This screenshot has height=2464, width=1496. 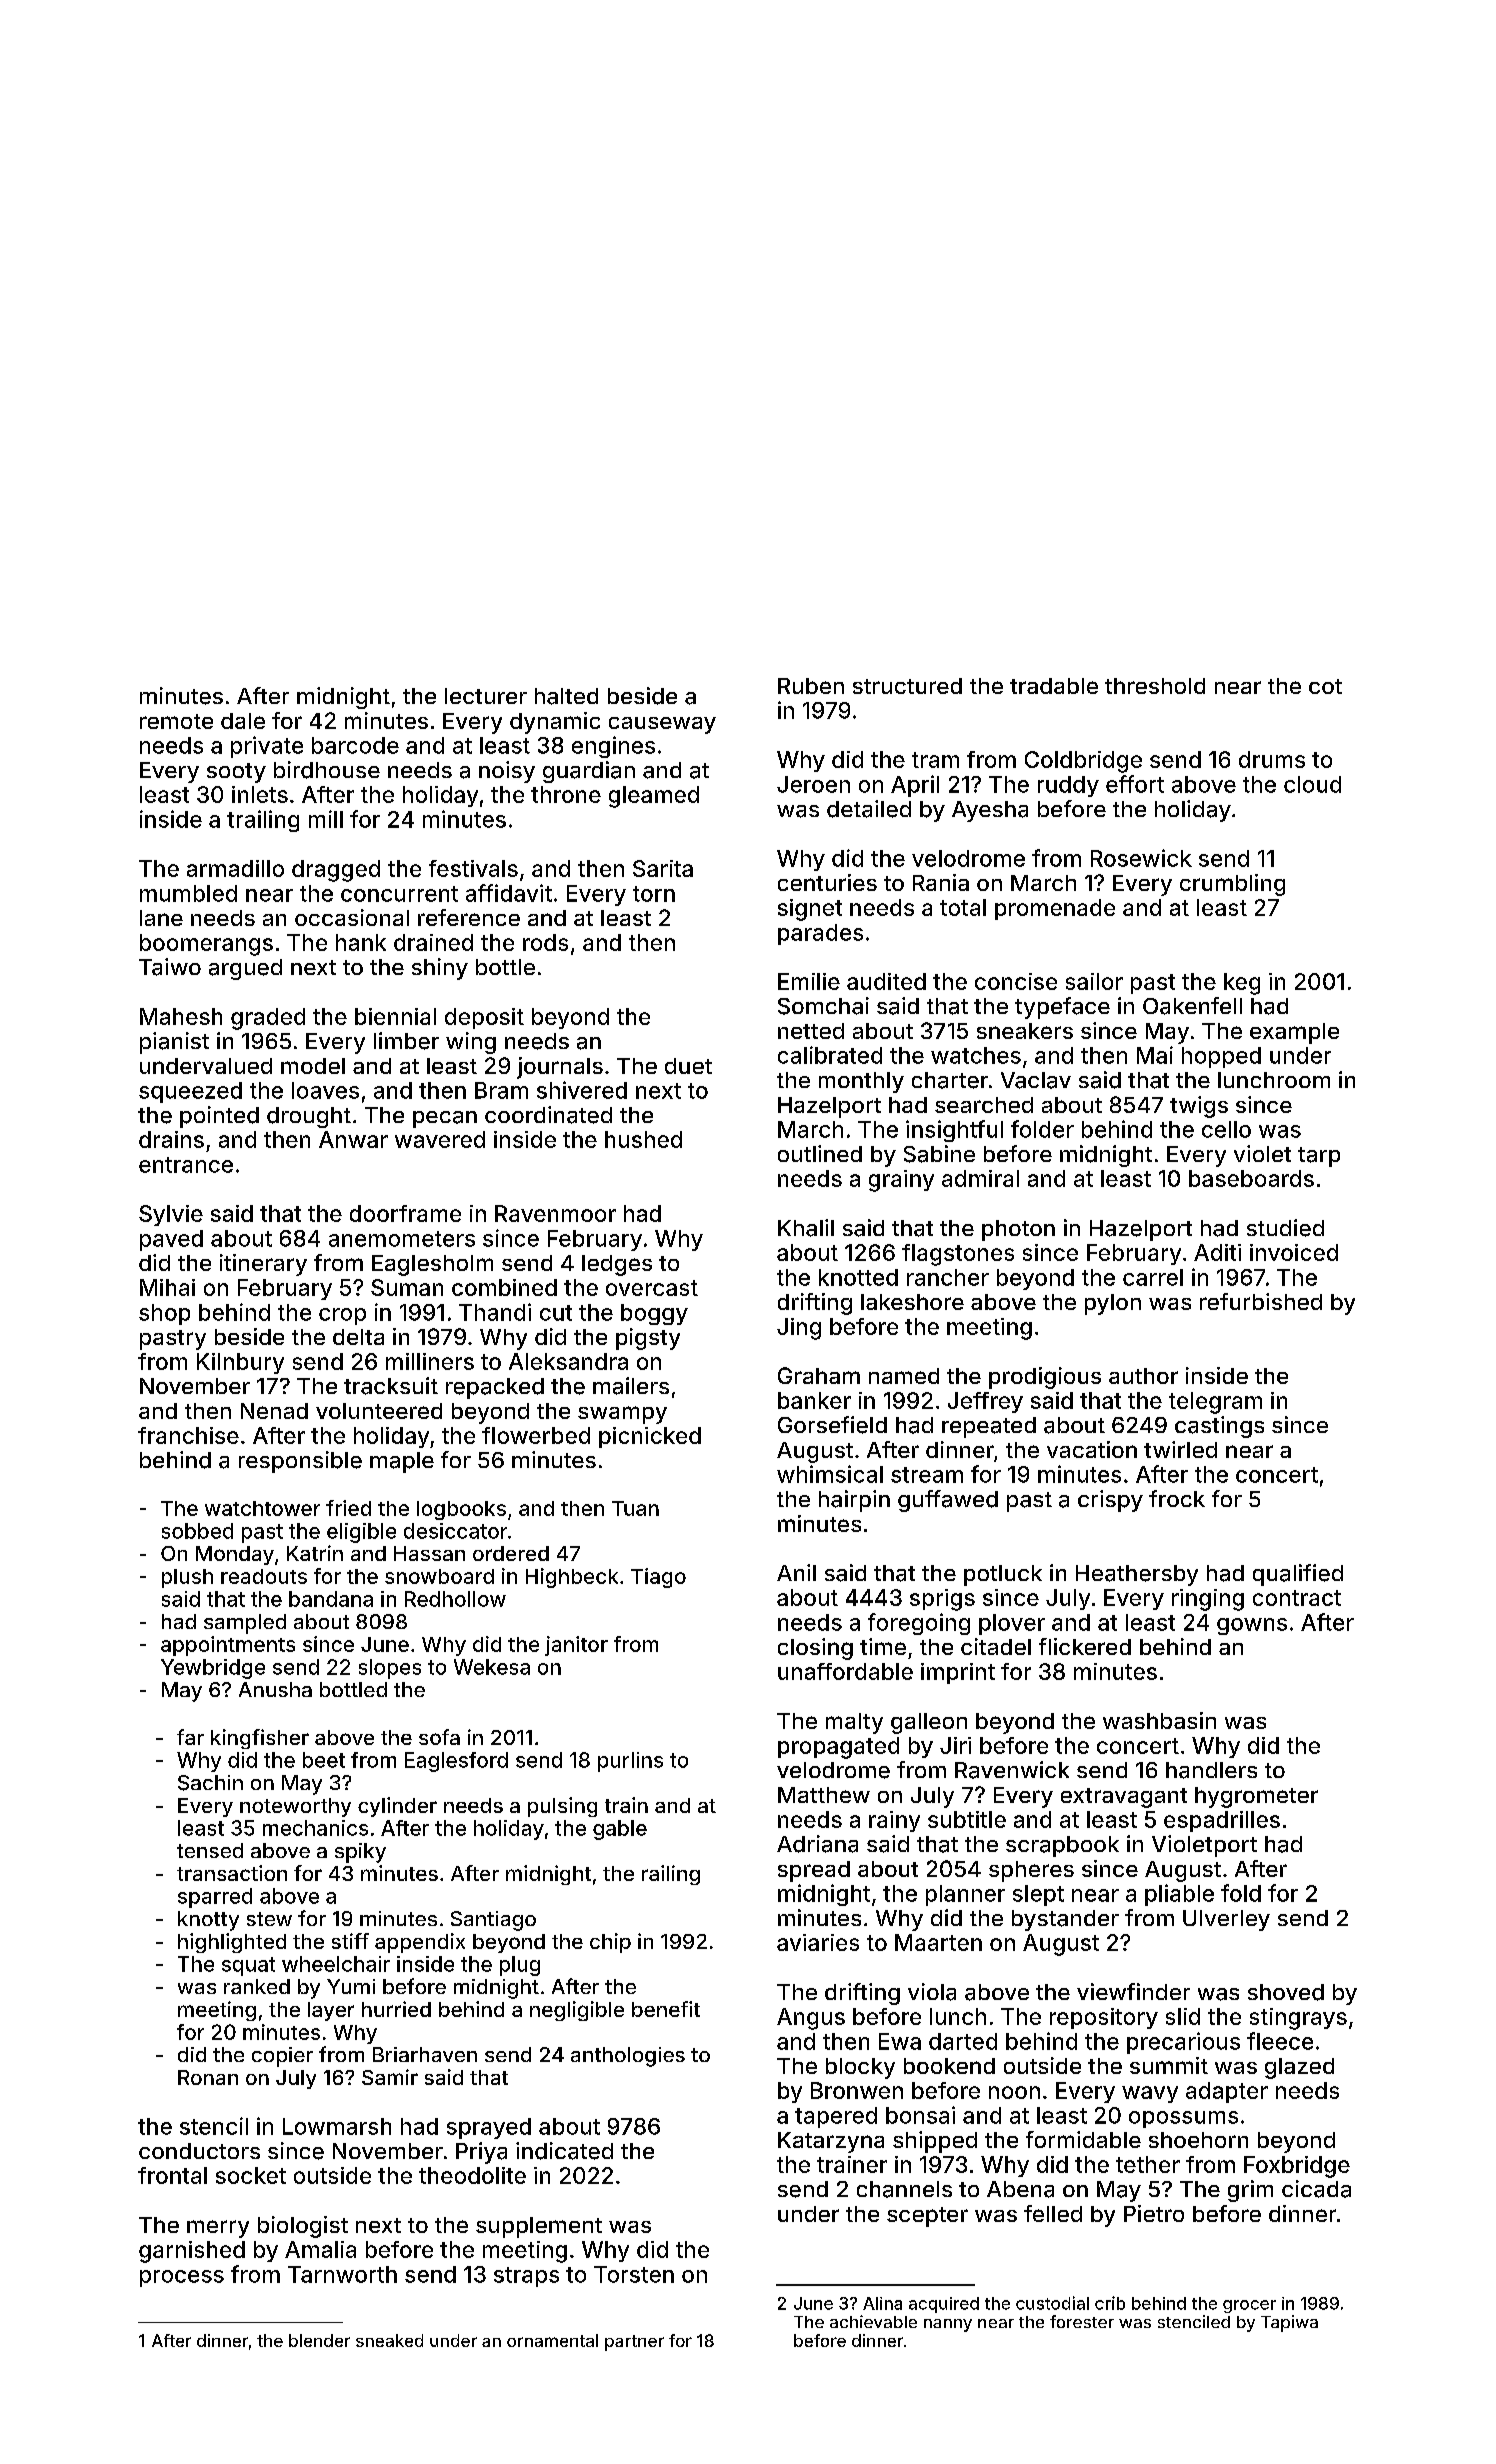 What do you see at coordinates (666, 2009) in the screenshot?
I see `benefit` at bounding box center [666, 2009].
